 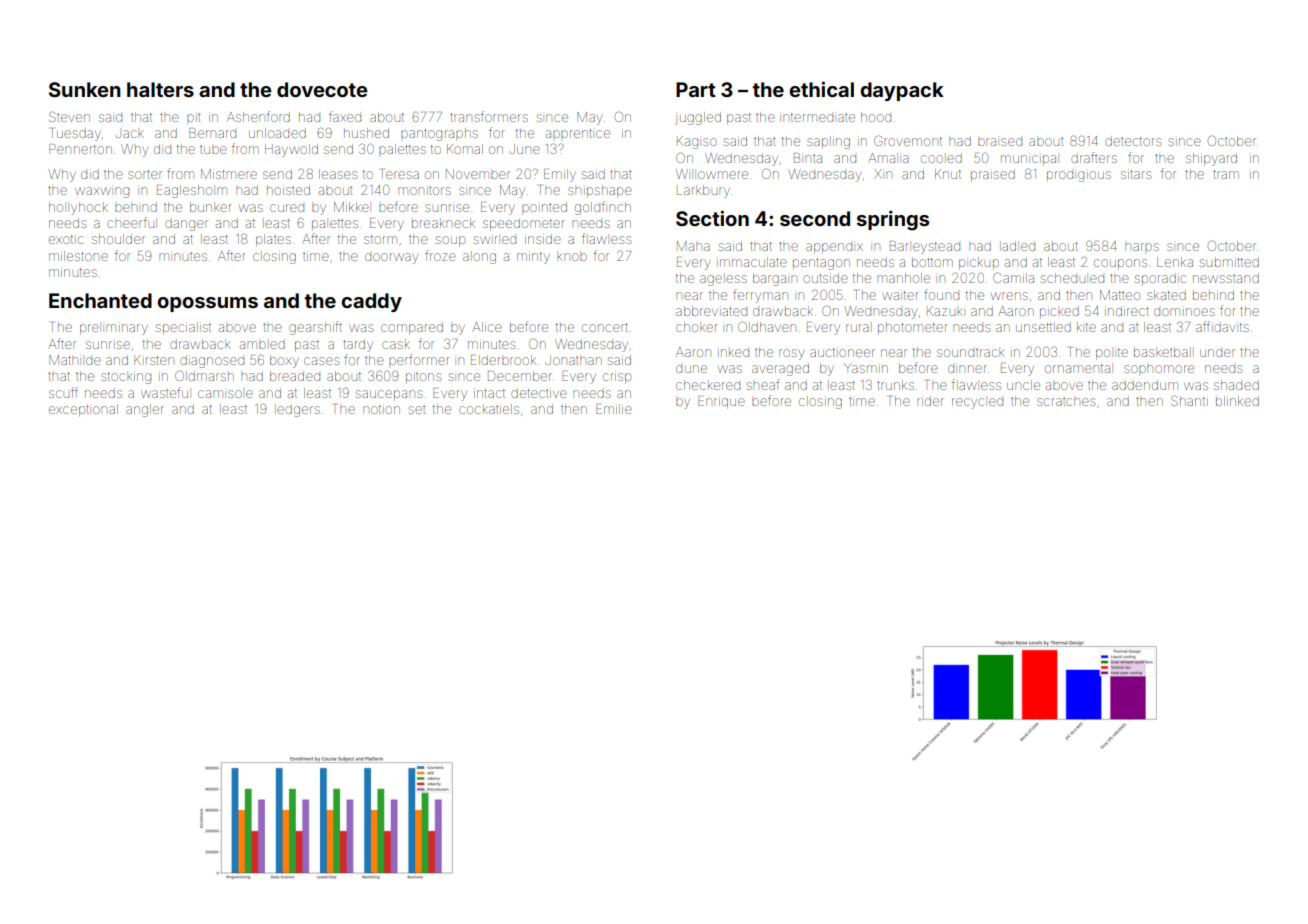 I want to click on recycled, so click(x=977, y=403).
